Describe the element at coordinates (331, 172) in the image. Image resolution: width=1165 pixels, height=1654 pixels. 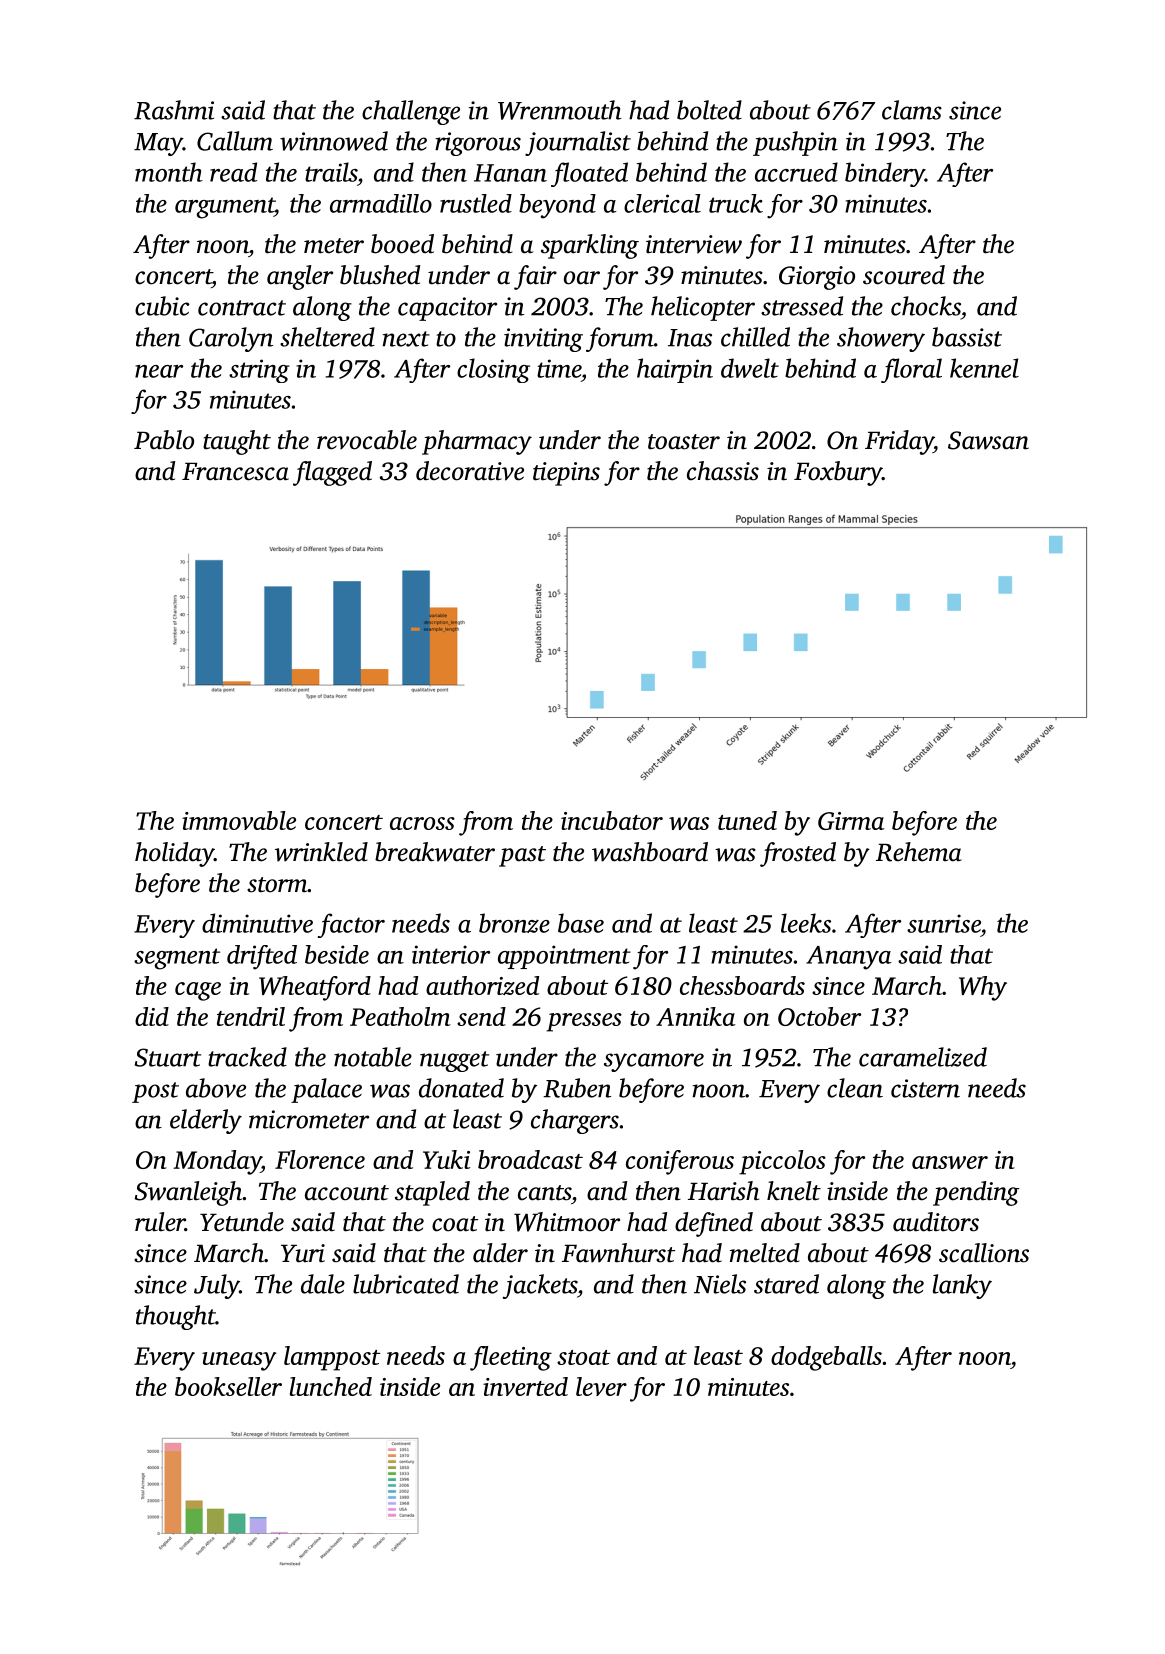
I see `trails` at that location.
